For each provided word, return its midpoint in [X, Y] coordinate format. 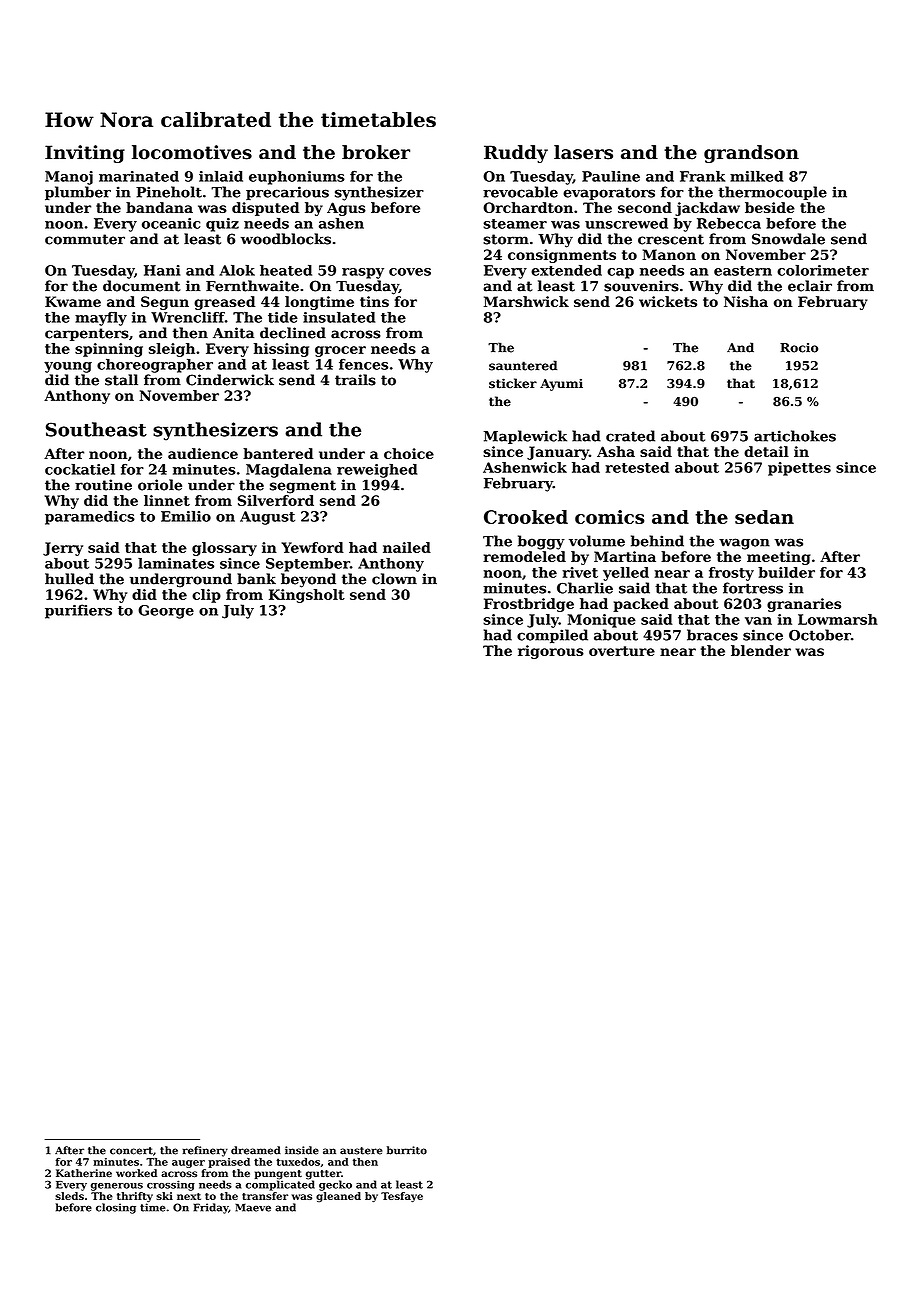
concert [131, 1151]
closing [116, 1208]
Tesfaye [402, 1197]
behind [657, 541]
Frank [702, 176]
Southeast [96, 429]
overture [622, 651]
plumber [78, 193]
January [558, 453]
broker [376, 152]
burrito [407, 1150]
